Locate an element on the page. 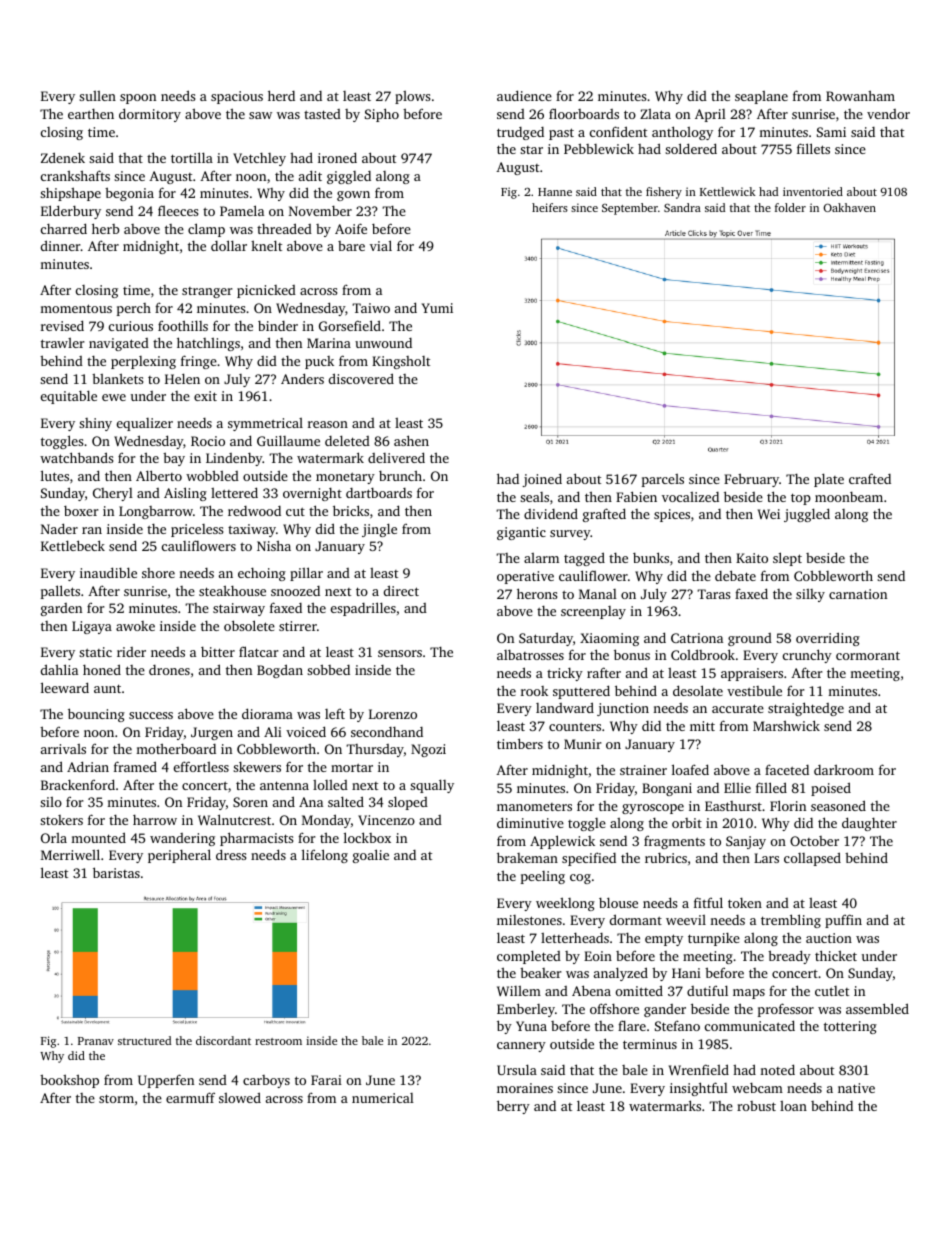 Image resolution: width=952 pixels, height=1233 pixels. milestones is located at coordinates (529, 920).
